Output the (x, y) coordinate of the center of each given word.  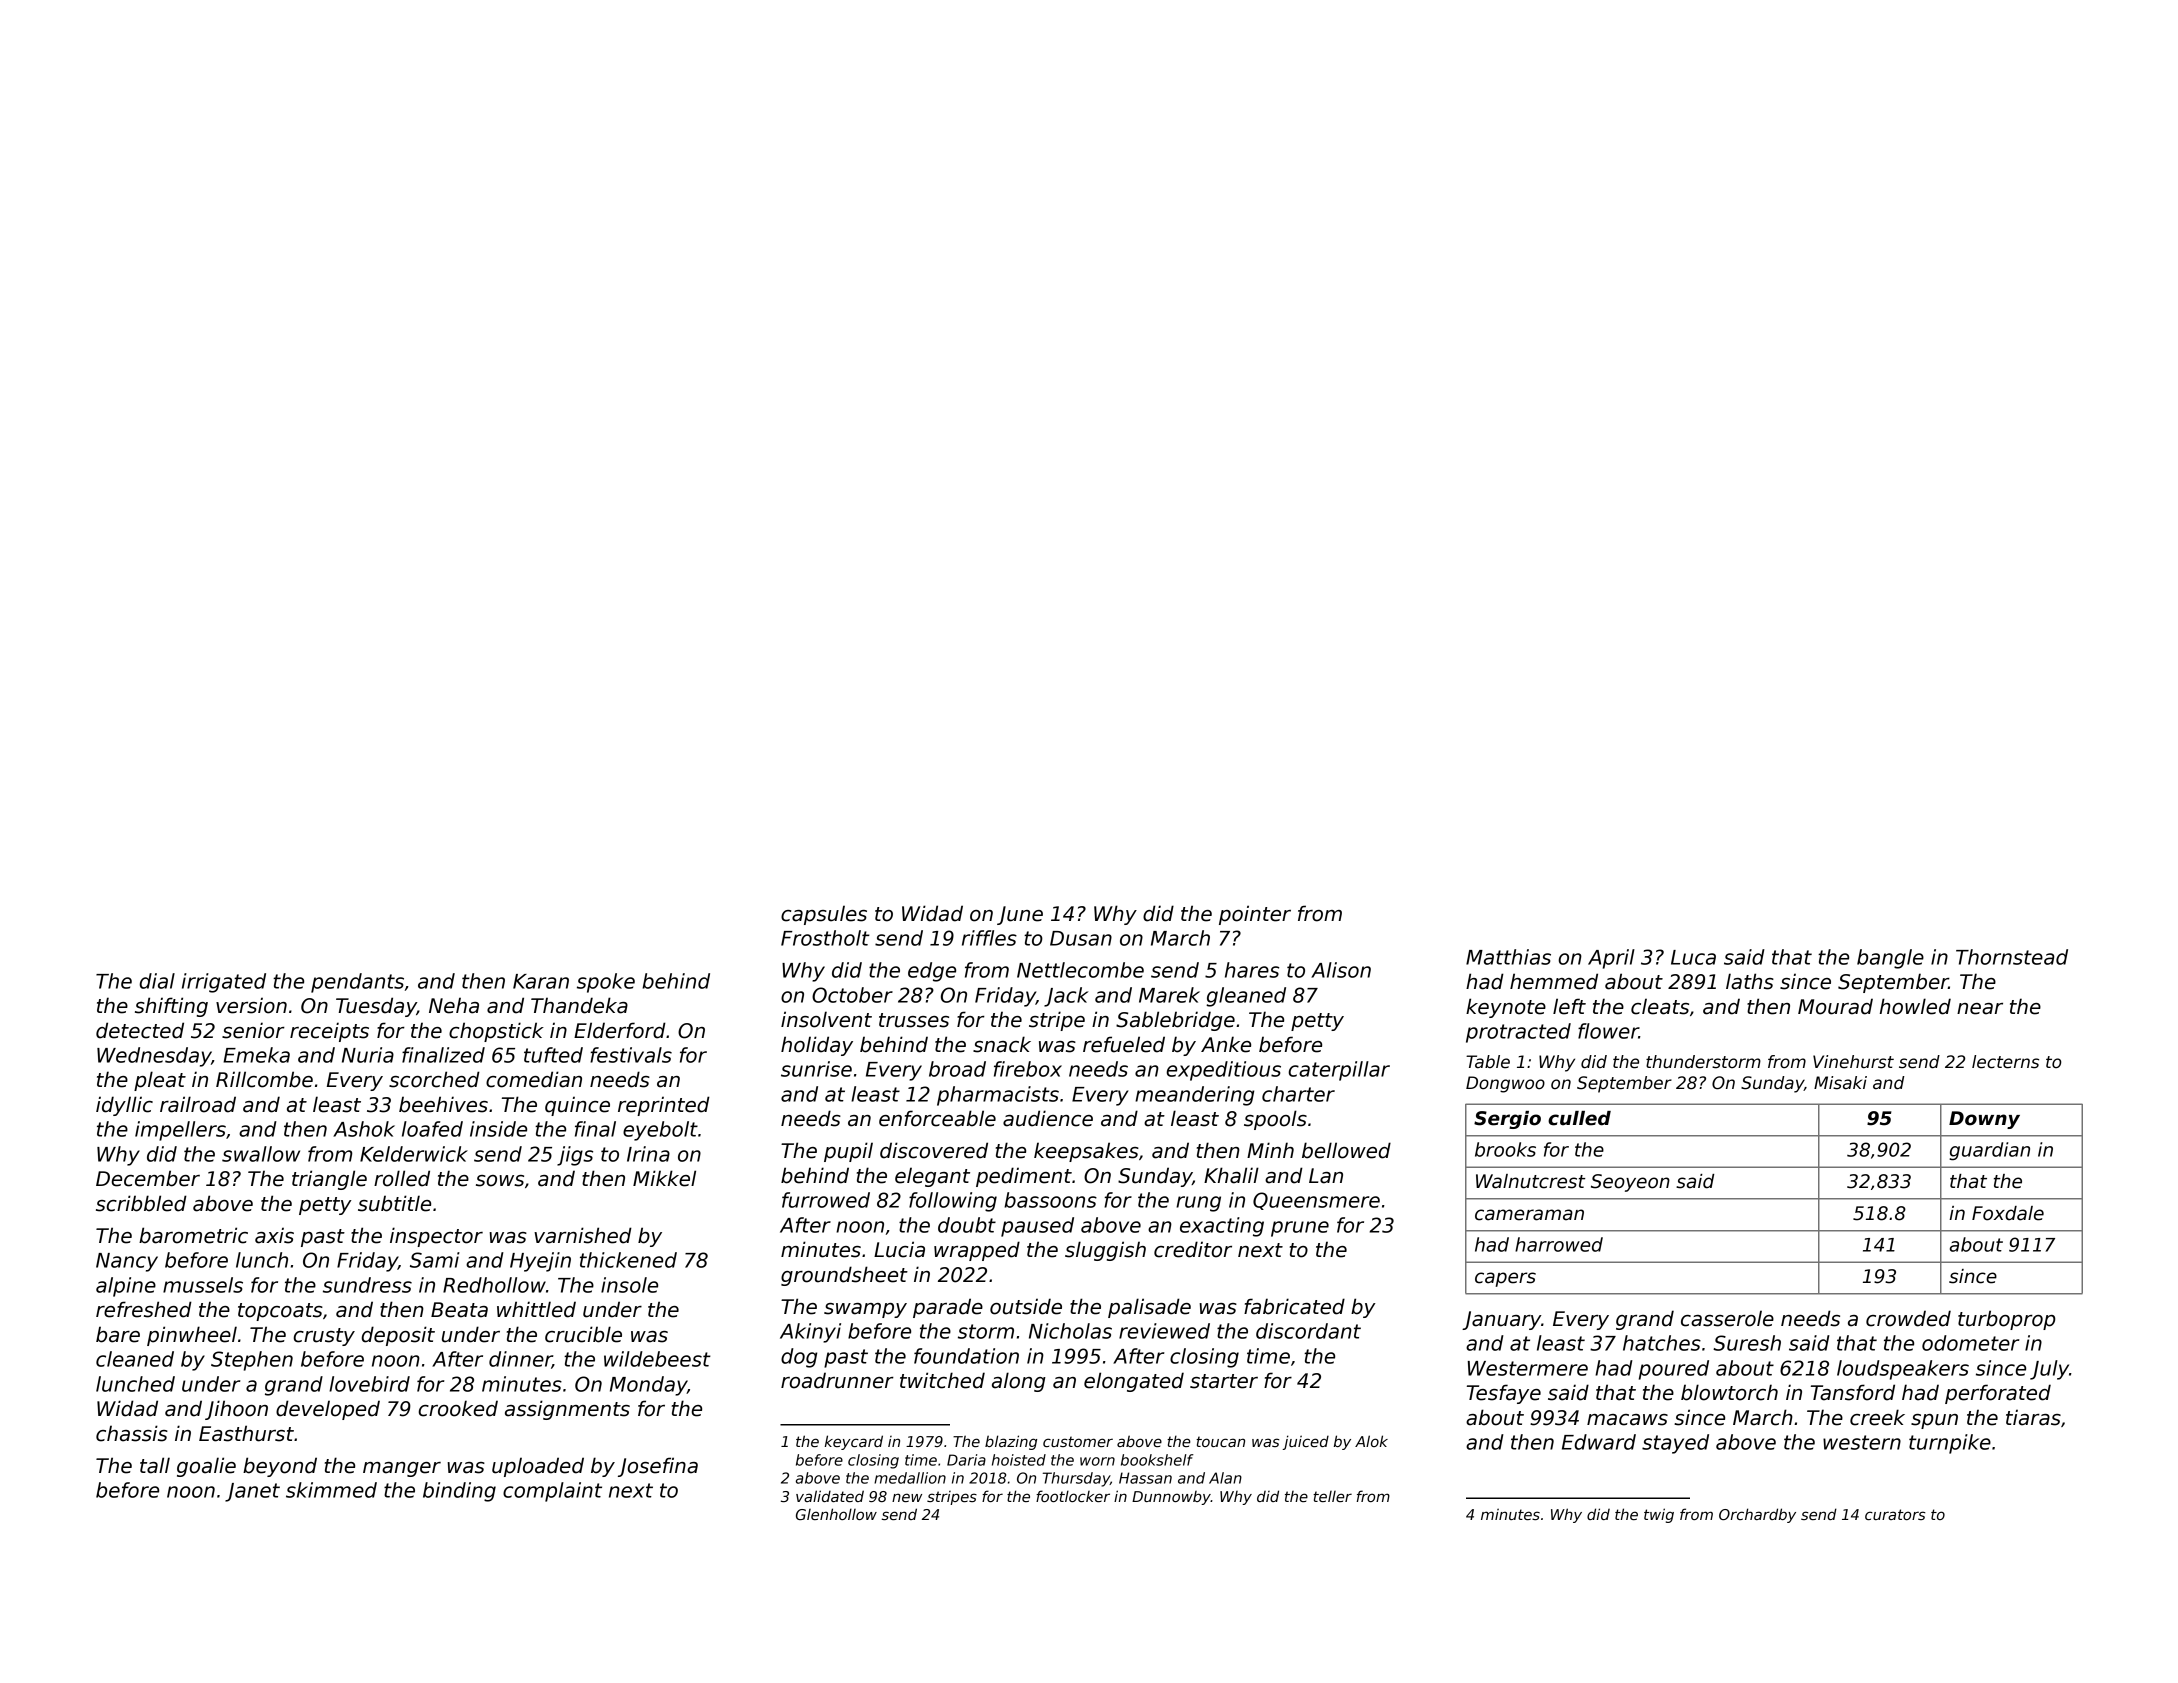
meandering (1194, 1096)
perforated (1998, 1394)
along (1019, 1382)
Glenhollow (836, 1514)
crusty (324, 1337)
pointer (1255, 915)
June (1020, 915)
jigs (575, 1156)
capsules (824, 915)
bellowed (1346, 1150)
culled (1579, 1118)
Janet (252, 1492)
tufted (553, 1055)
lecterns (2005, 1062)
